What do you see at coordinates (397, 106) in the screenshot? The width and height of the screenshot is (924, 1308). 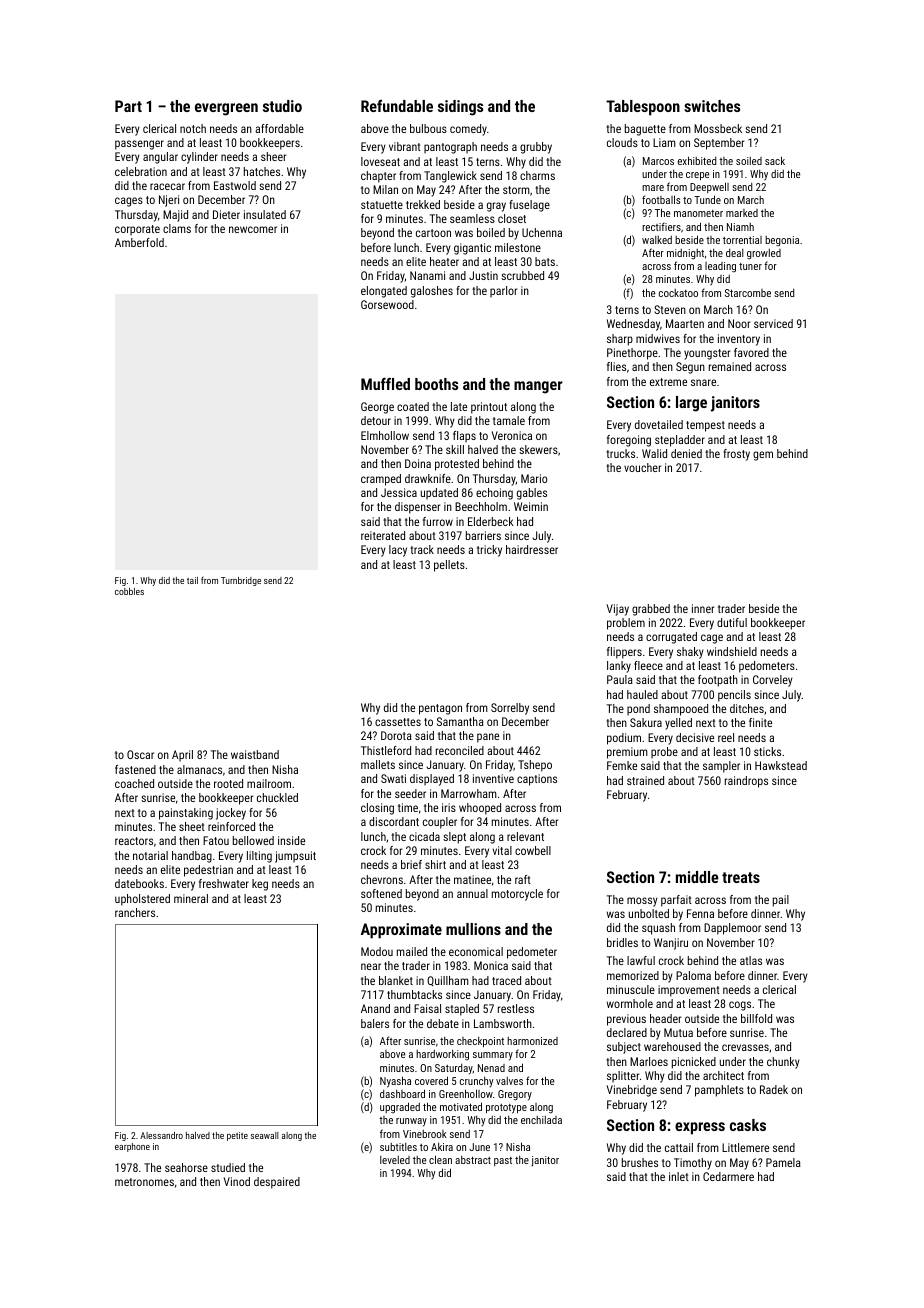 I see `Refundable` at bounding box center [397, 106].
